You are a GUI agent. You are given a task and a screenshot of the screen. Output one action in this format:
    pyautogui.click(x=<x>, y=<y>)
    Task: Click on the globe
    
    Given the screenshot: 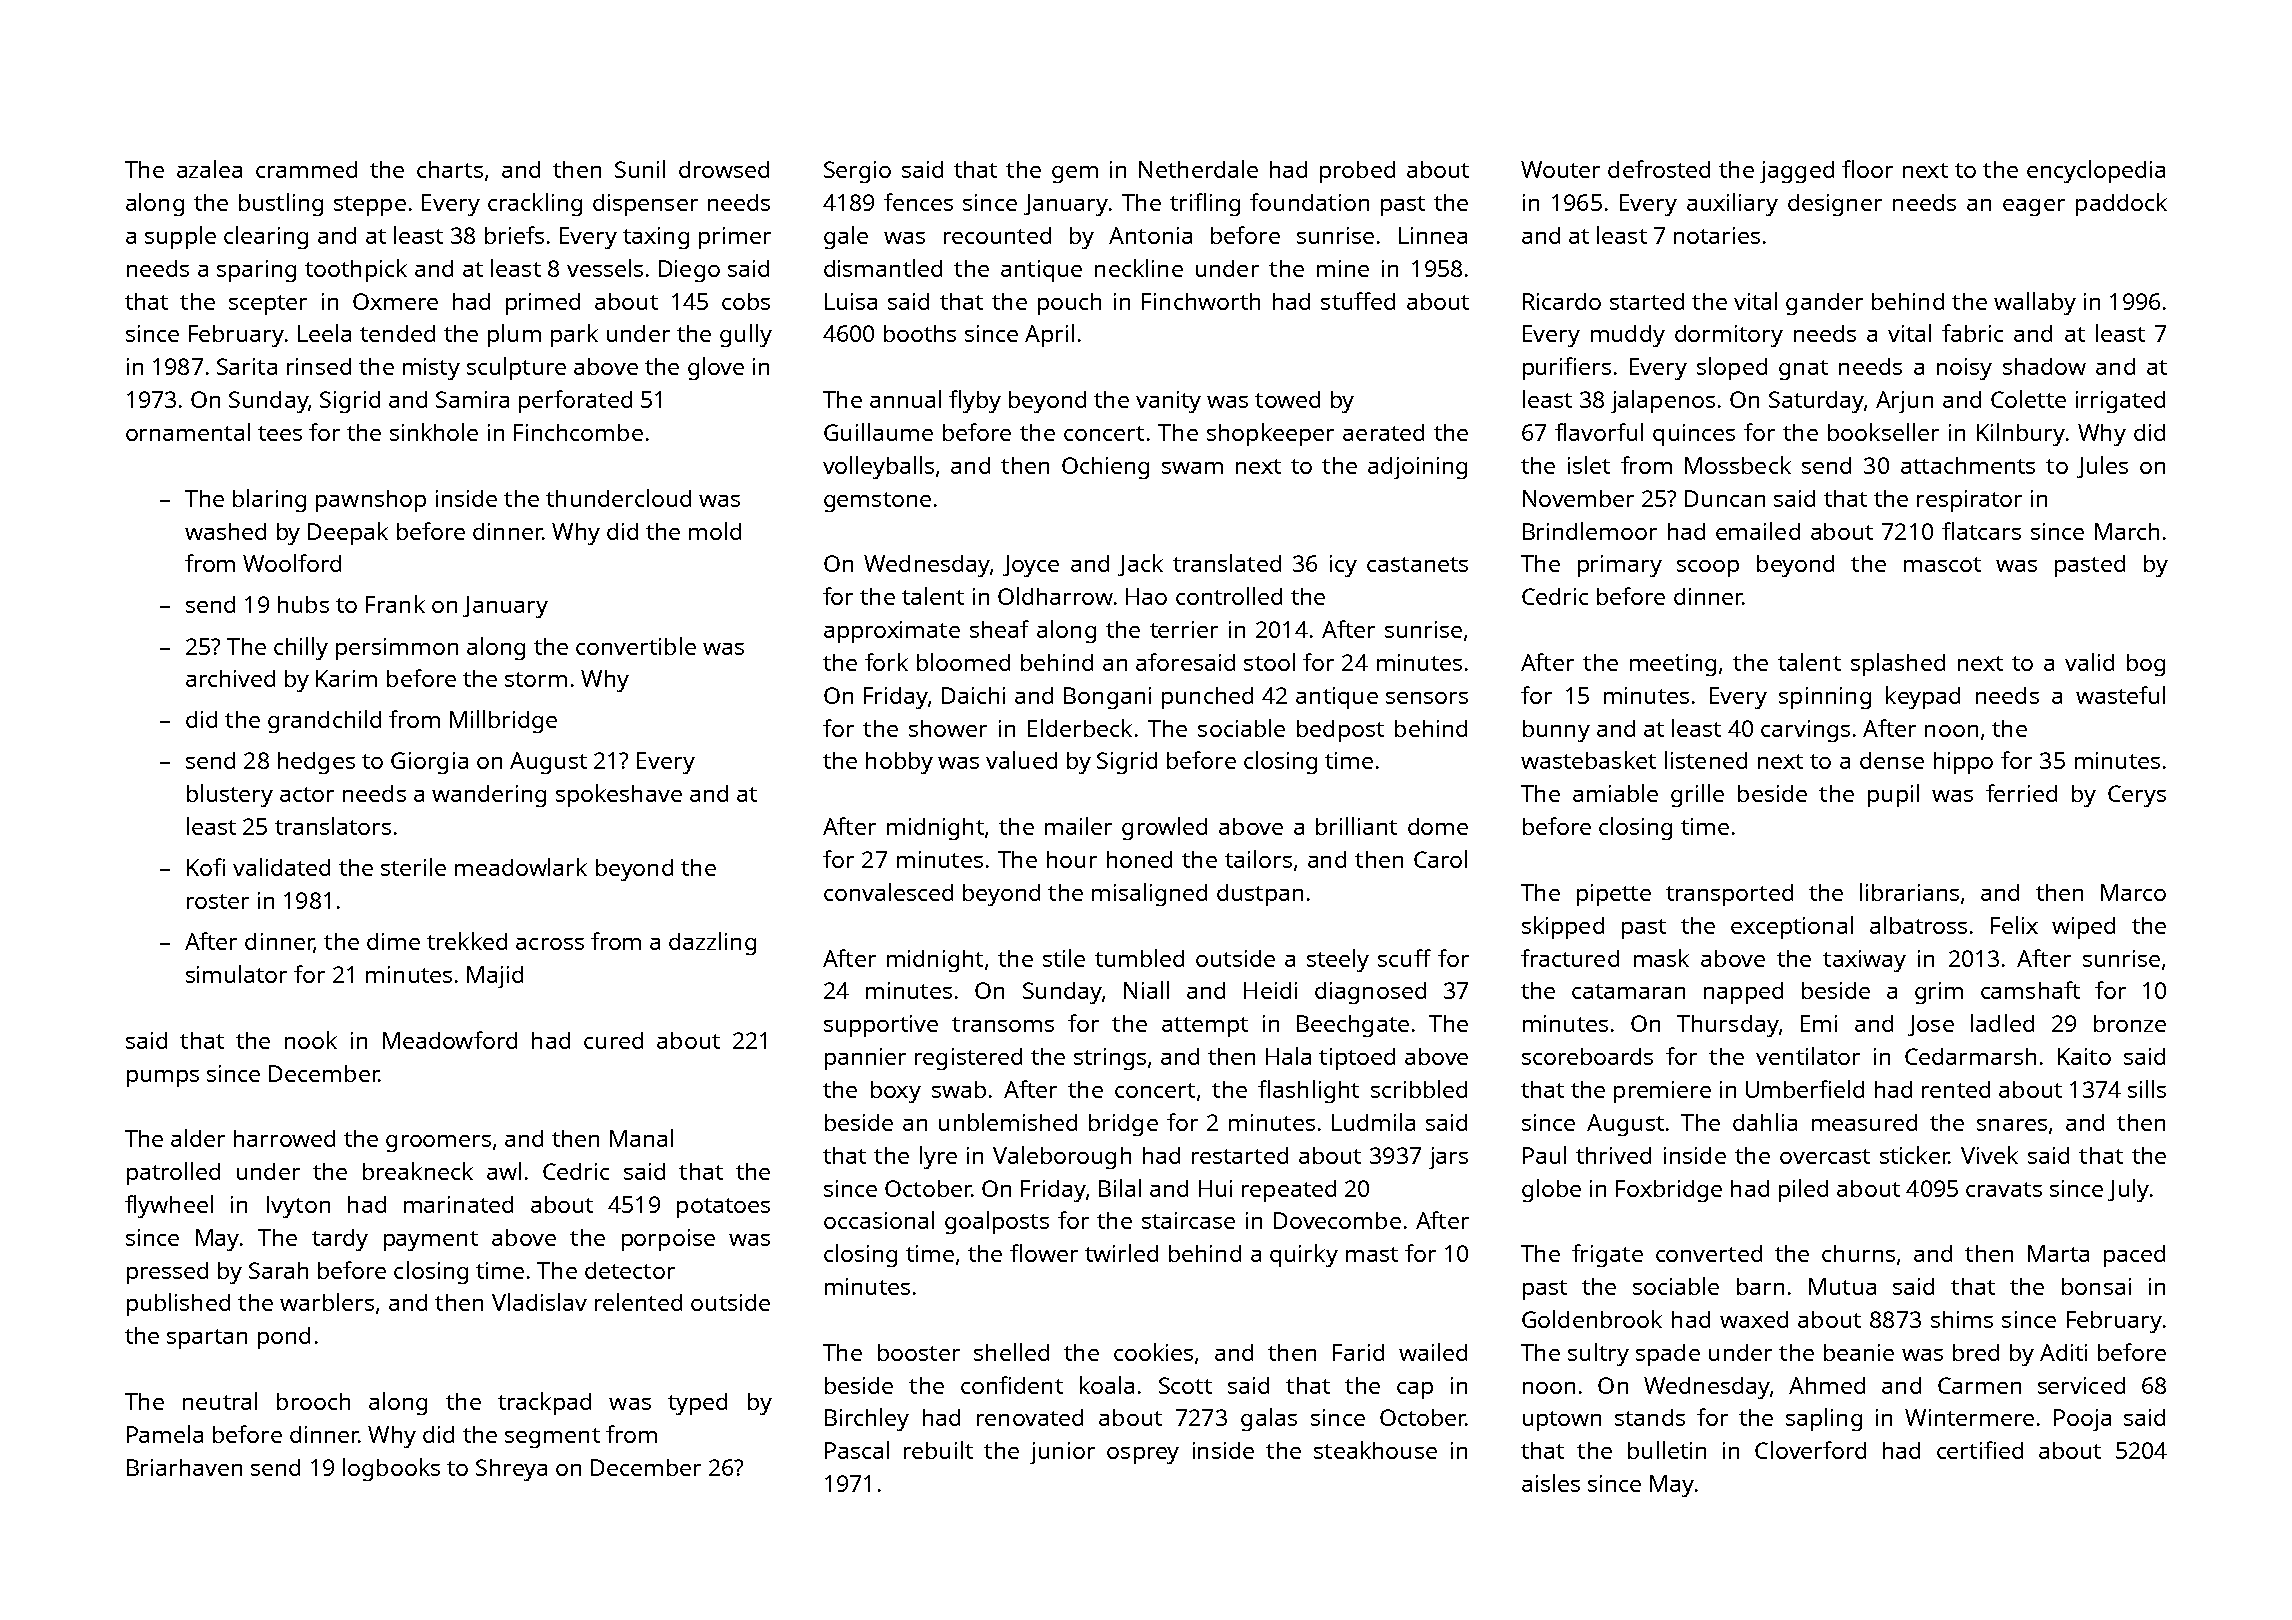 What is the action you would take?
    pyautogui.click(x=1551, y=1190)
